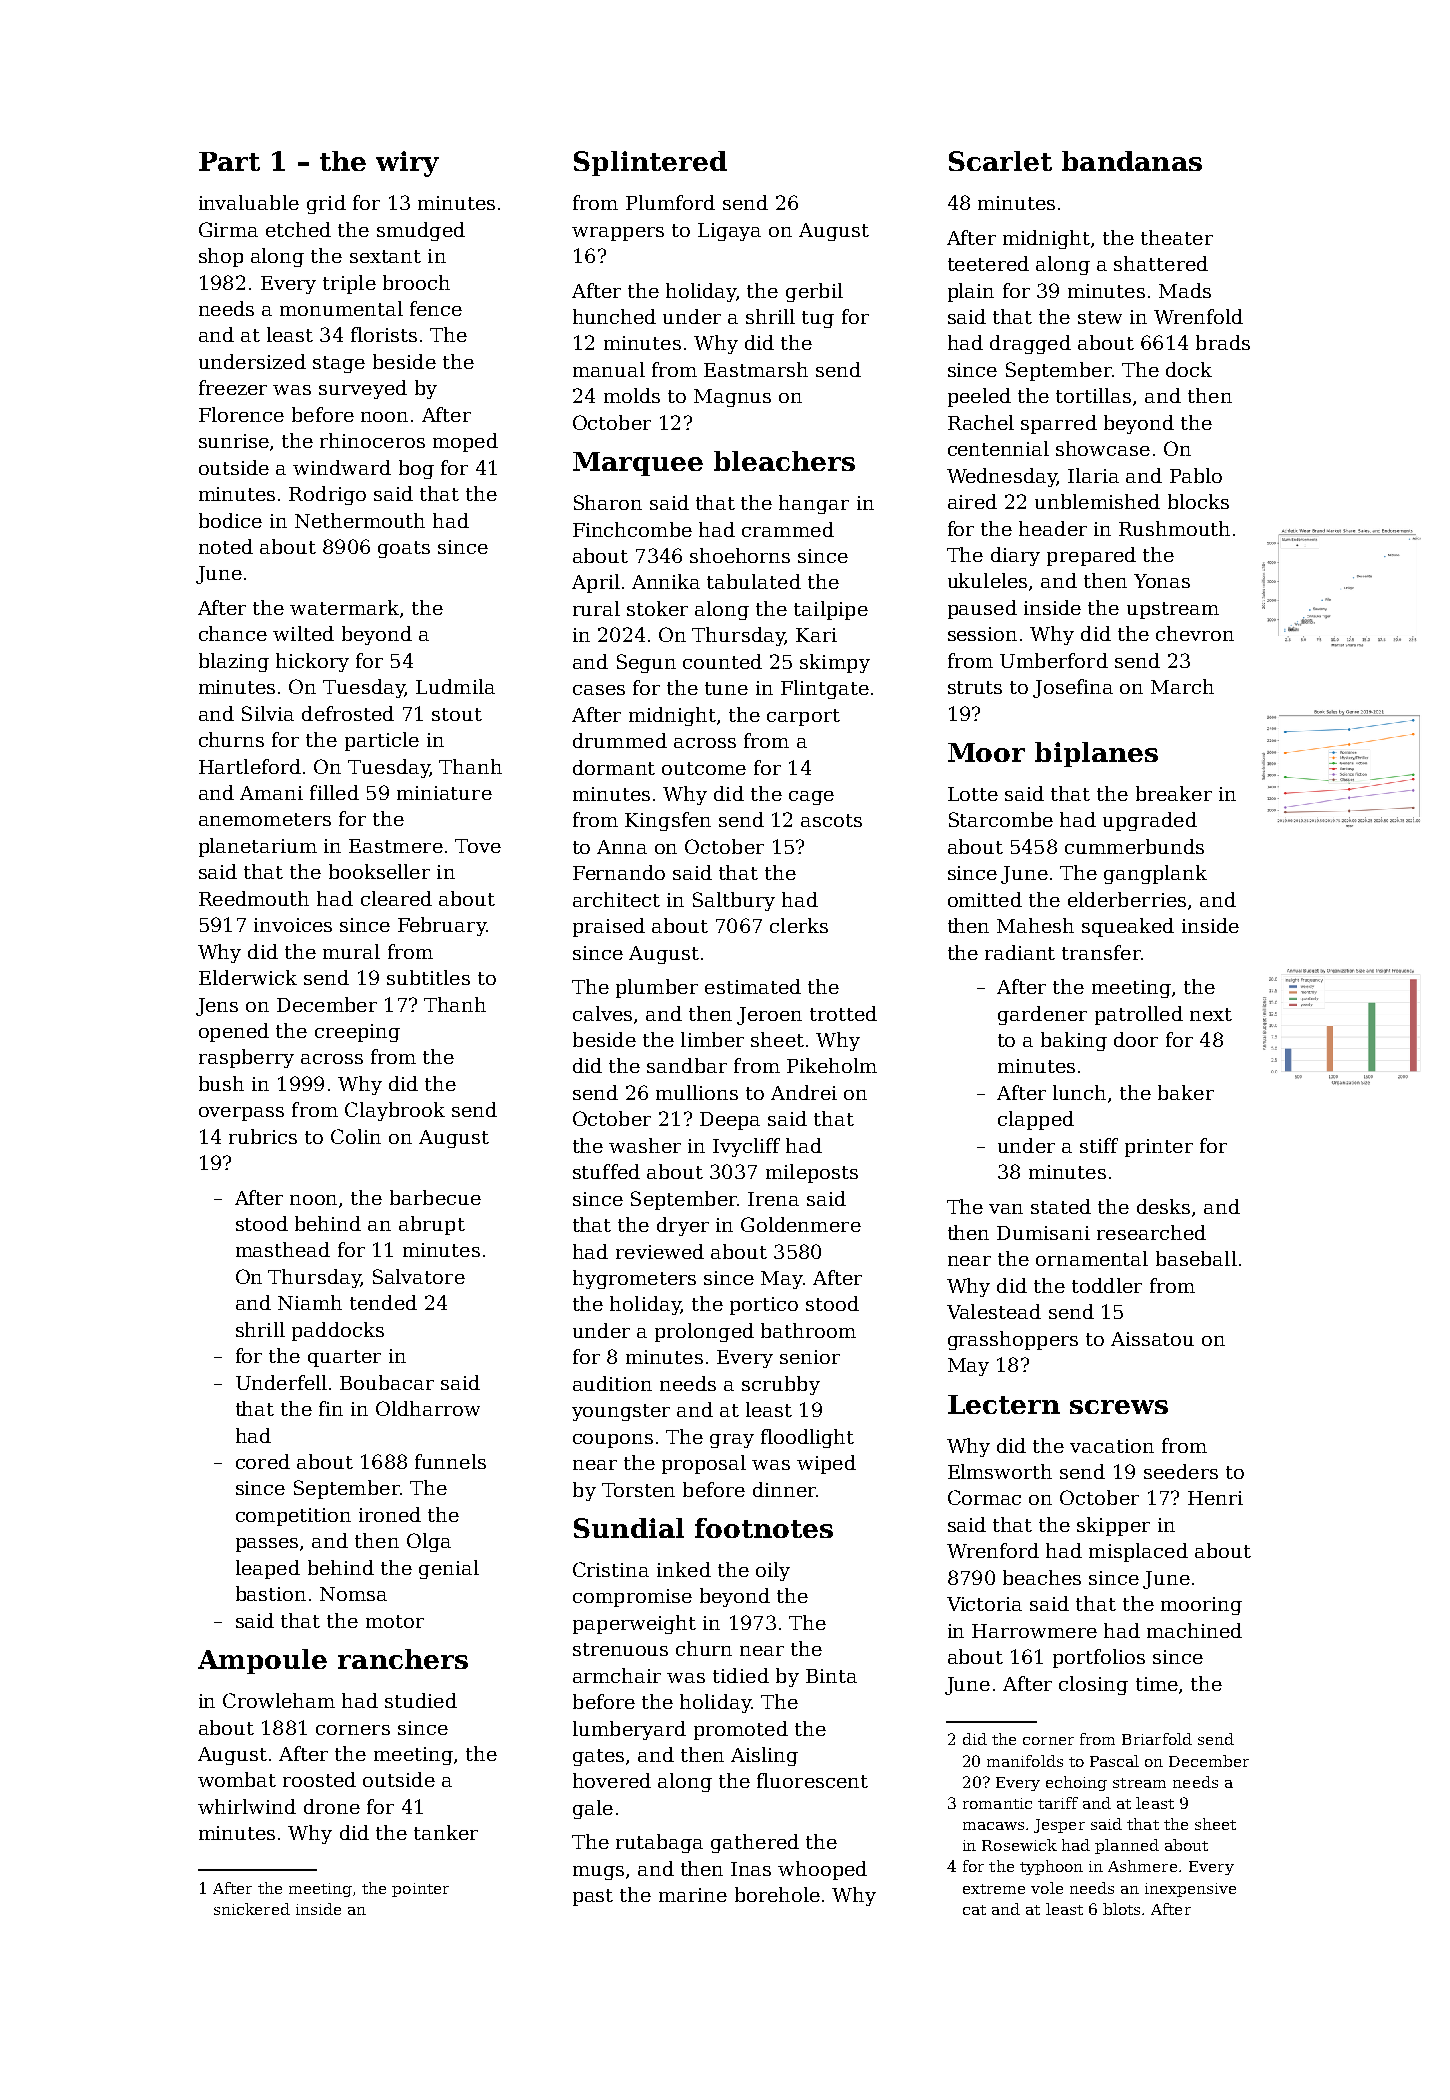 Image resolution: width=1450 pixels, height=2100 pixels. What do you see at coordinates (1001, 819) in the screenshot?
I see `Starcombe` at bounding box center [1001, 819].
